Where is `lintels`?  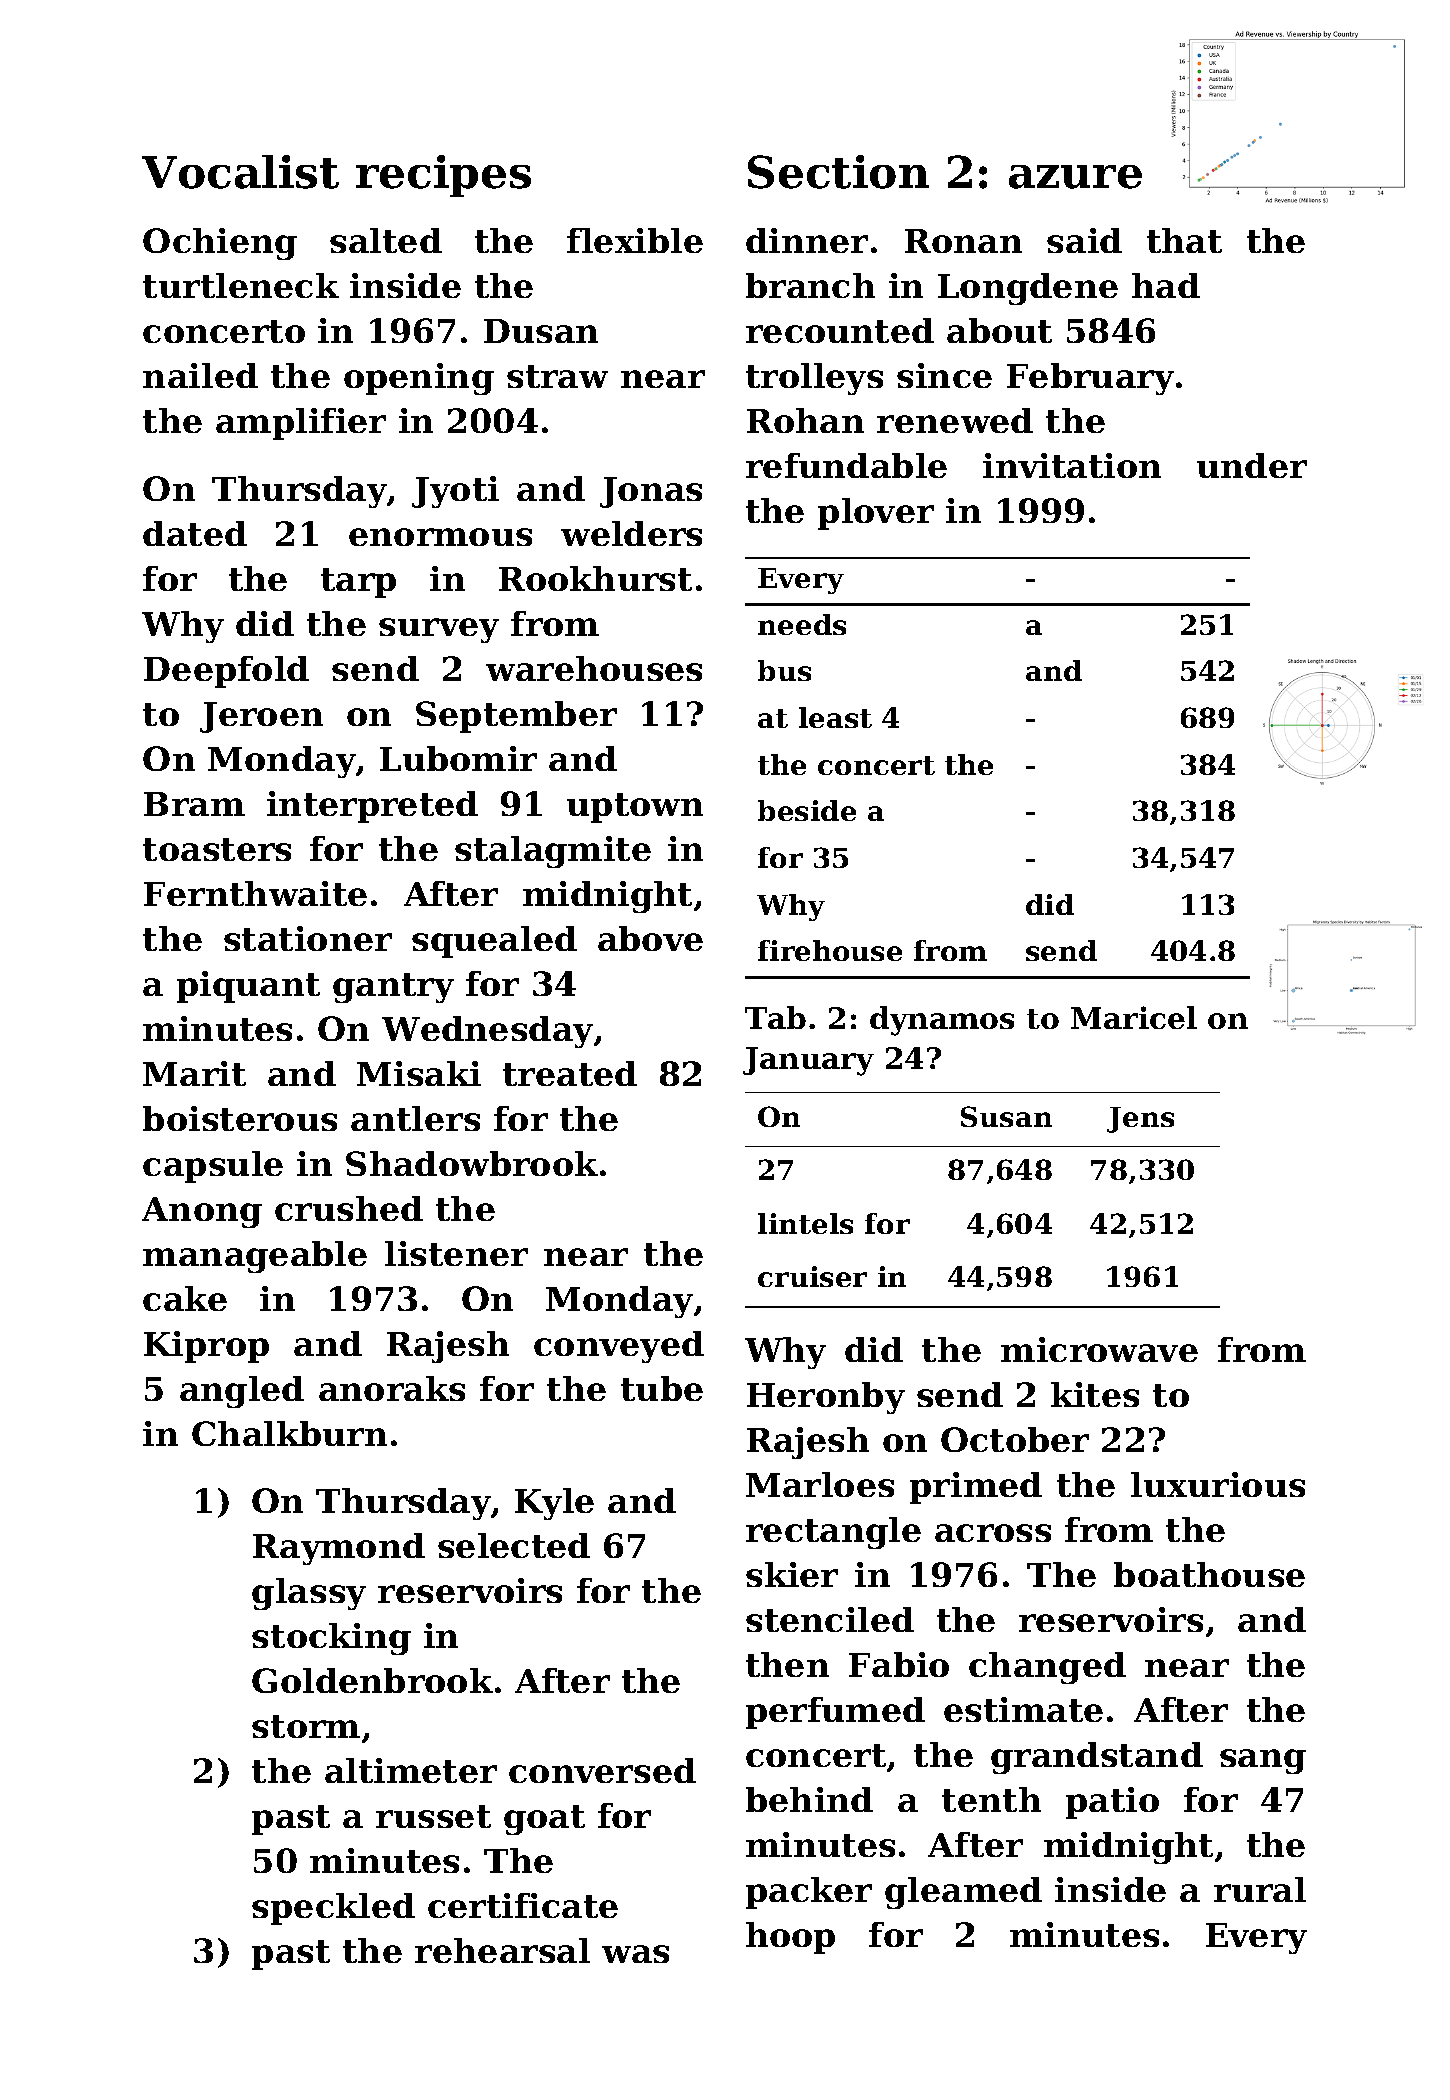 lintels is located at coordinates (805, 1223).
